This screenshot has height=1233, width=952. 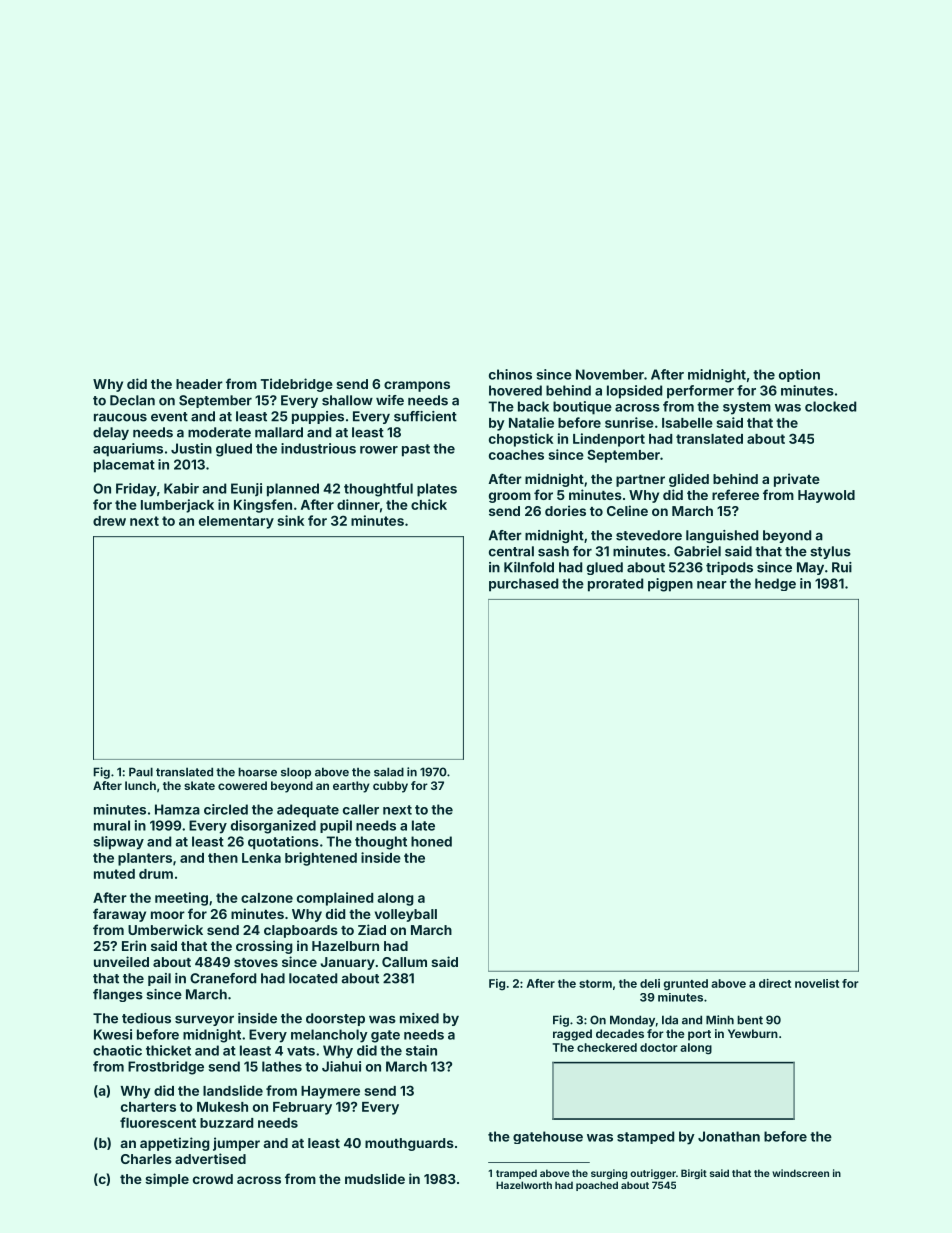 I want to click on honed, so click(x=431, y=841).
